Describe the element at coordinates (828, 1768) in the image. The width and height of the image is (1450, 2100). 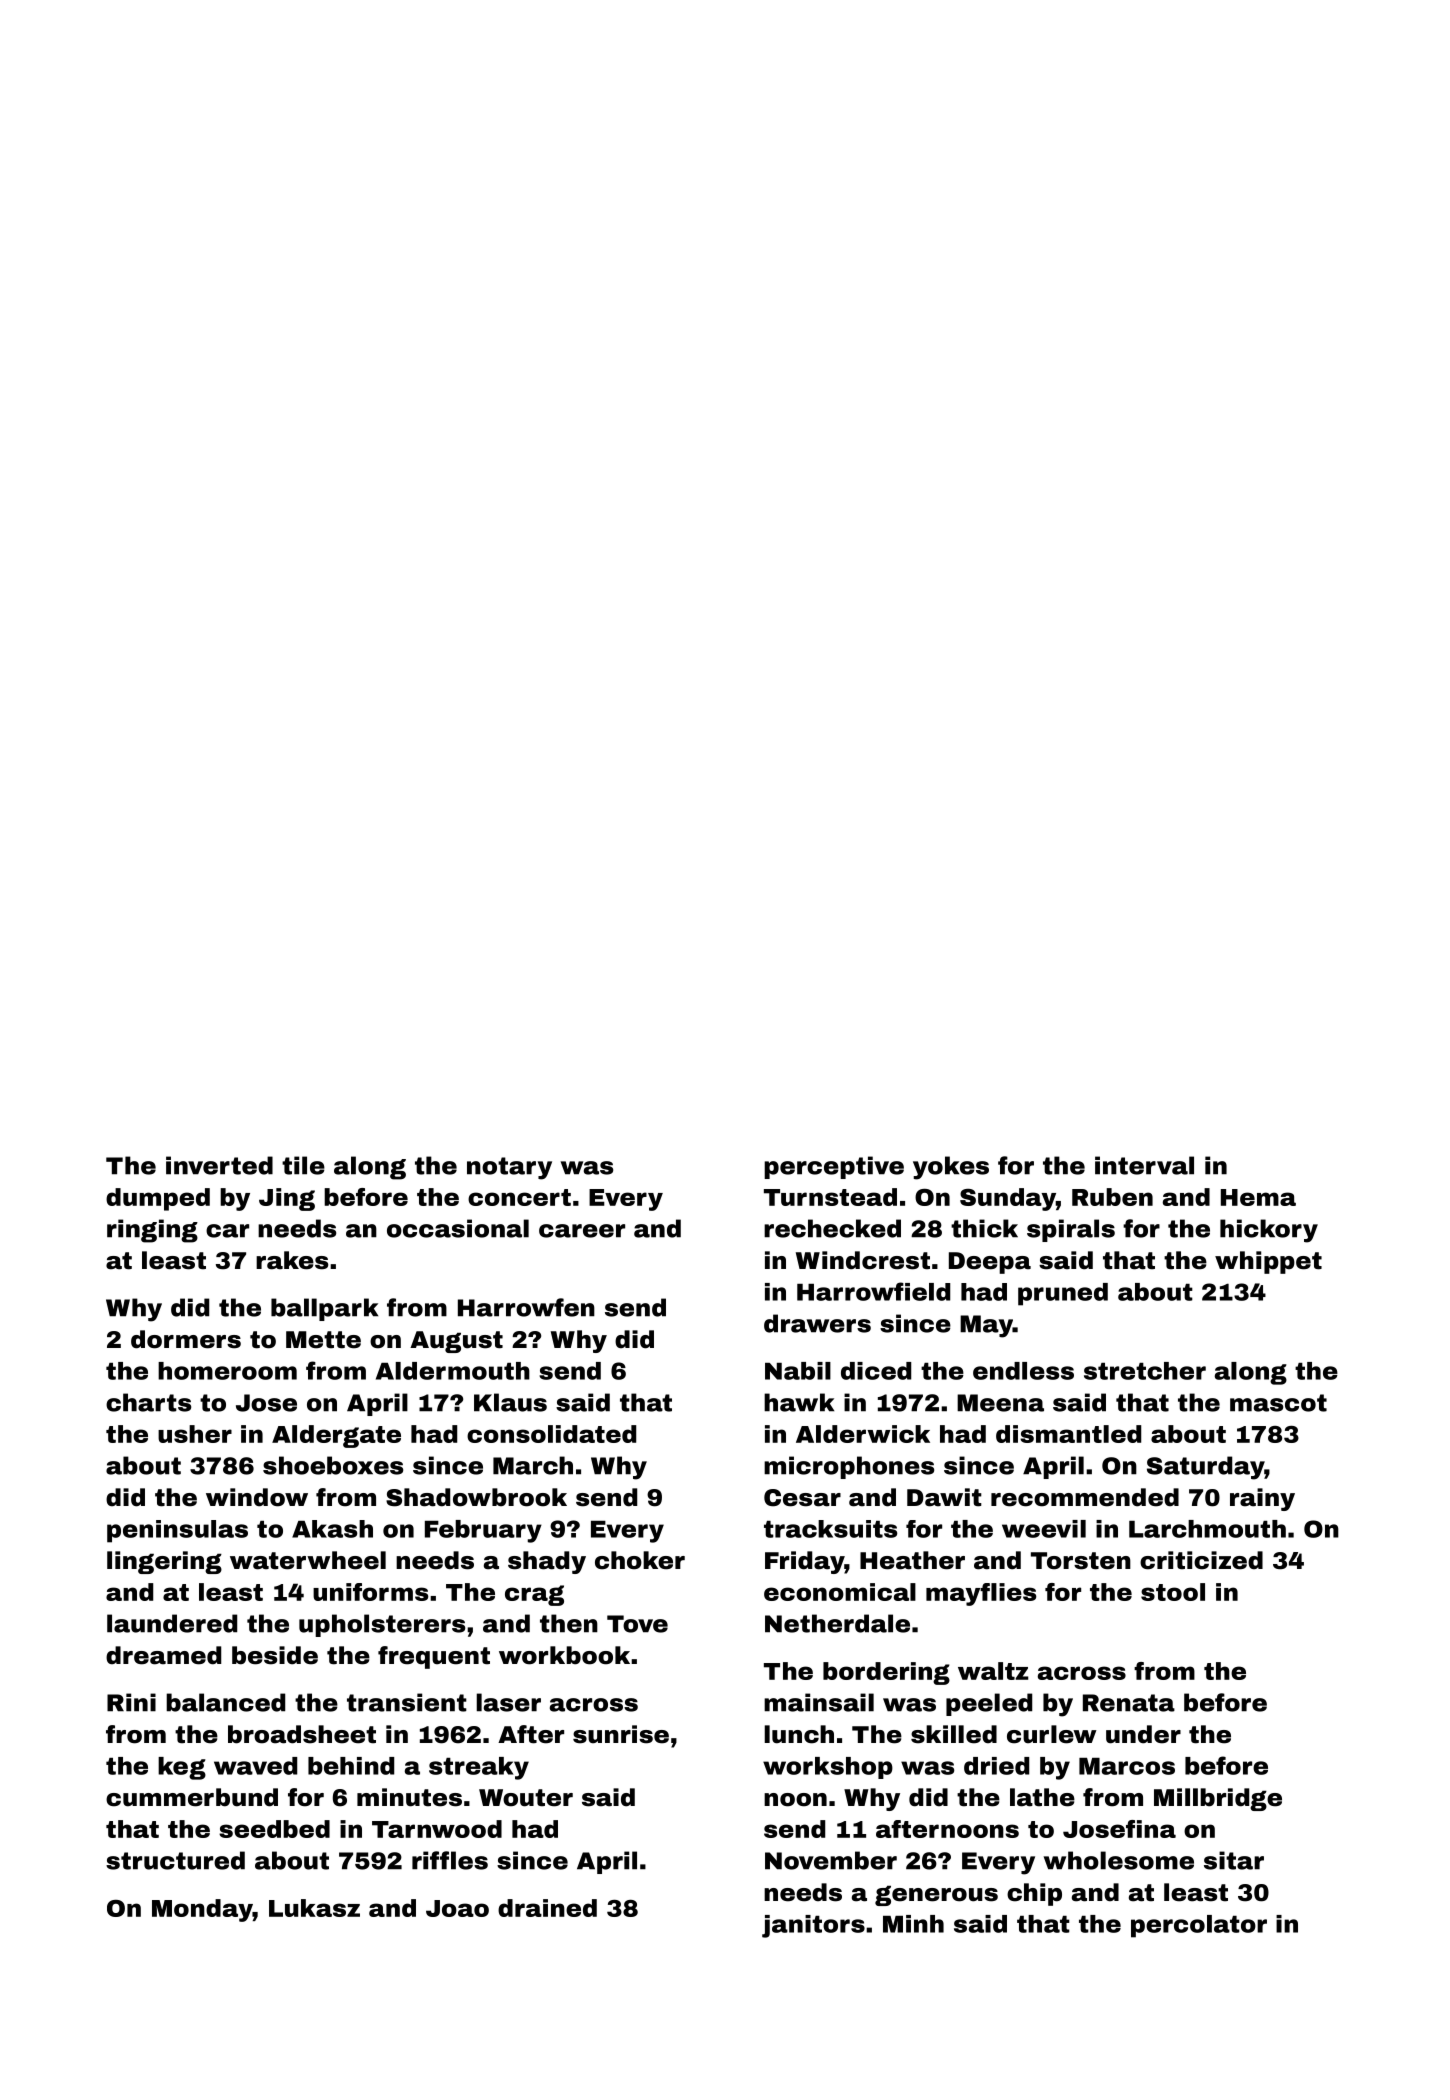
I see `workshop` at that location.
